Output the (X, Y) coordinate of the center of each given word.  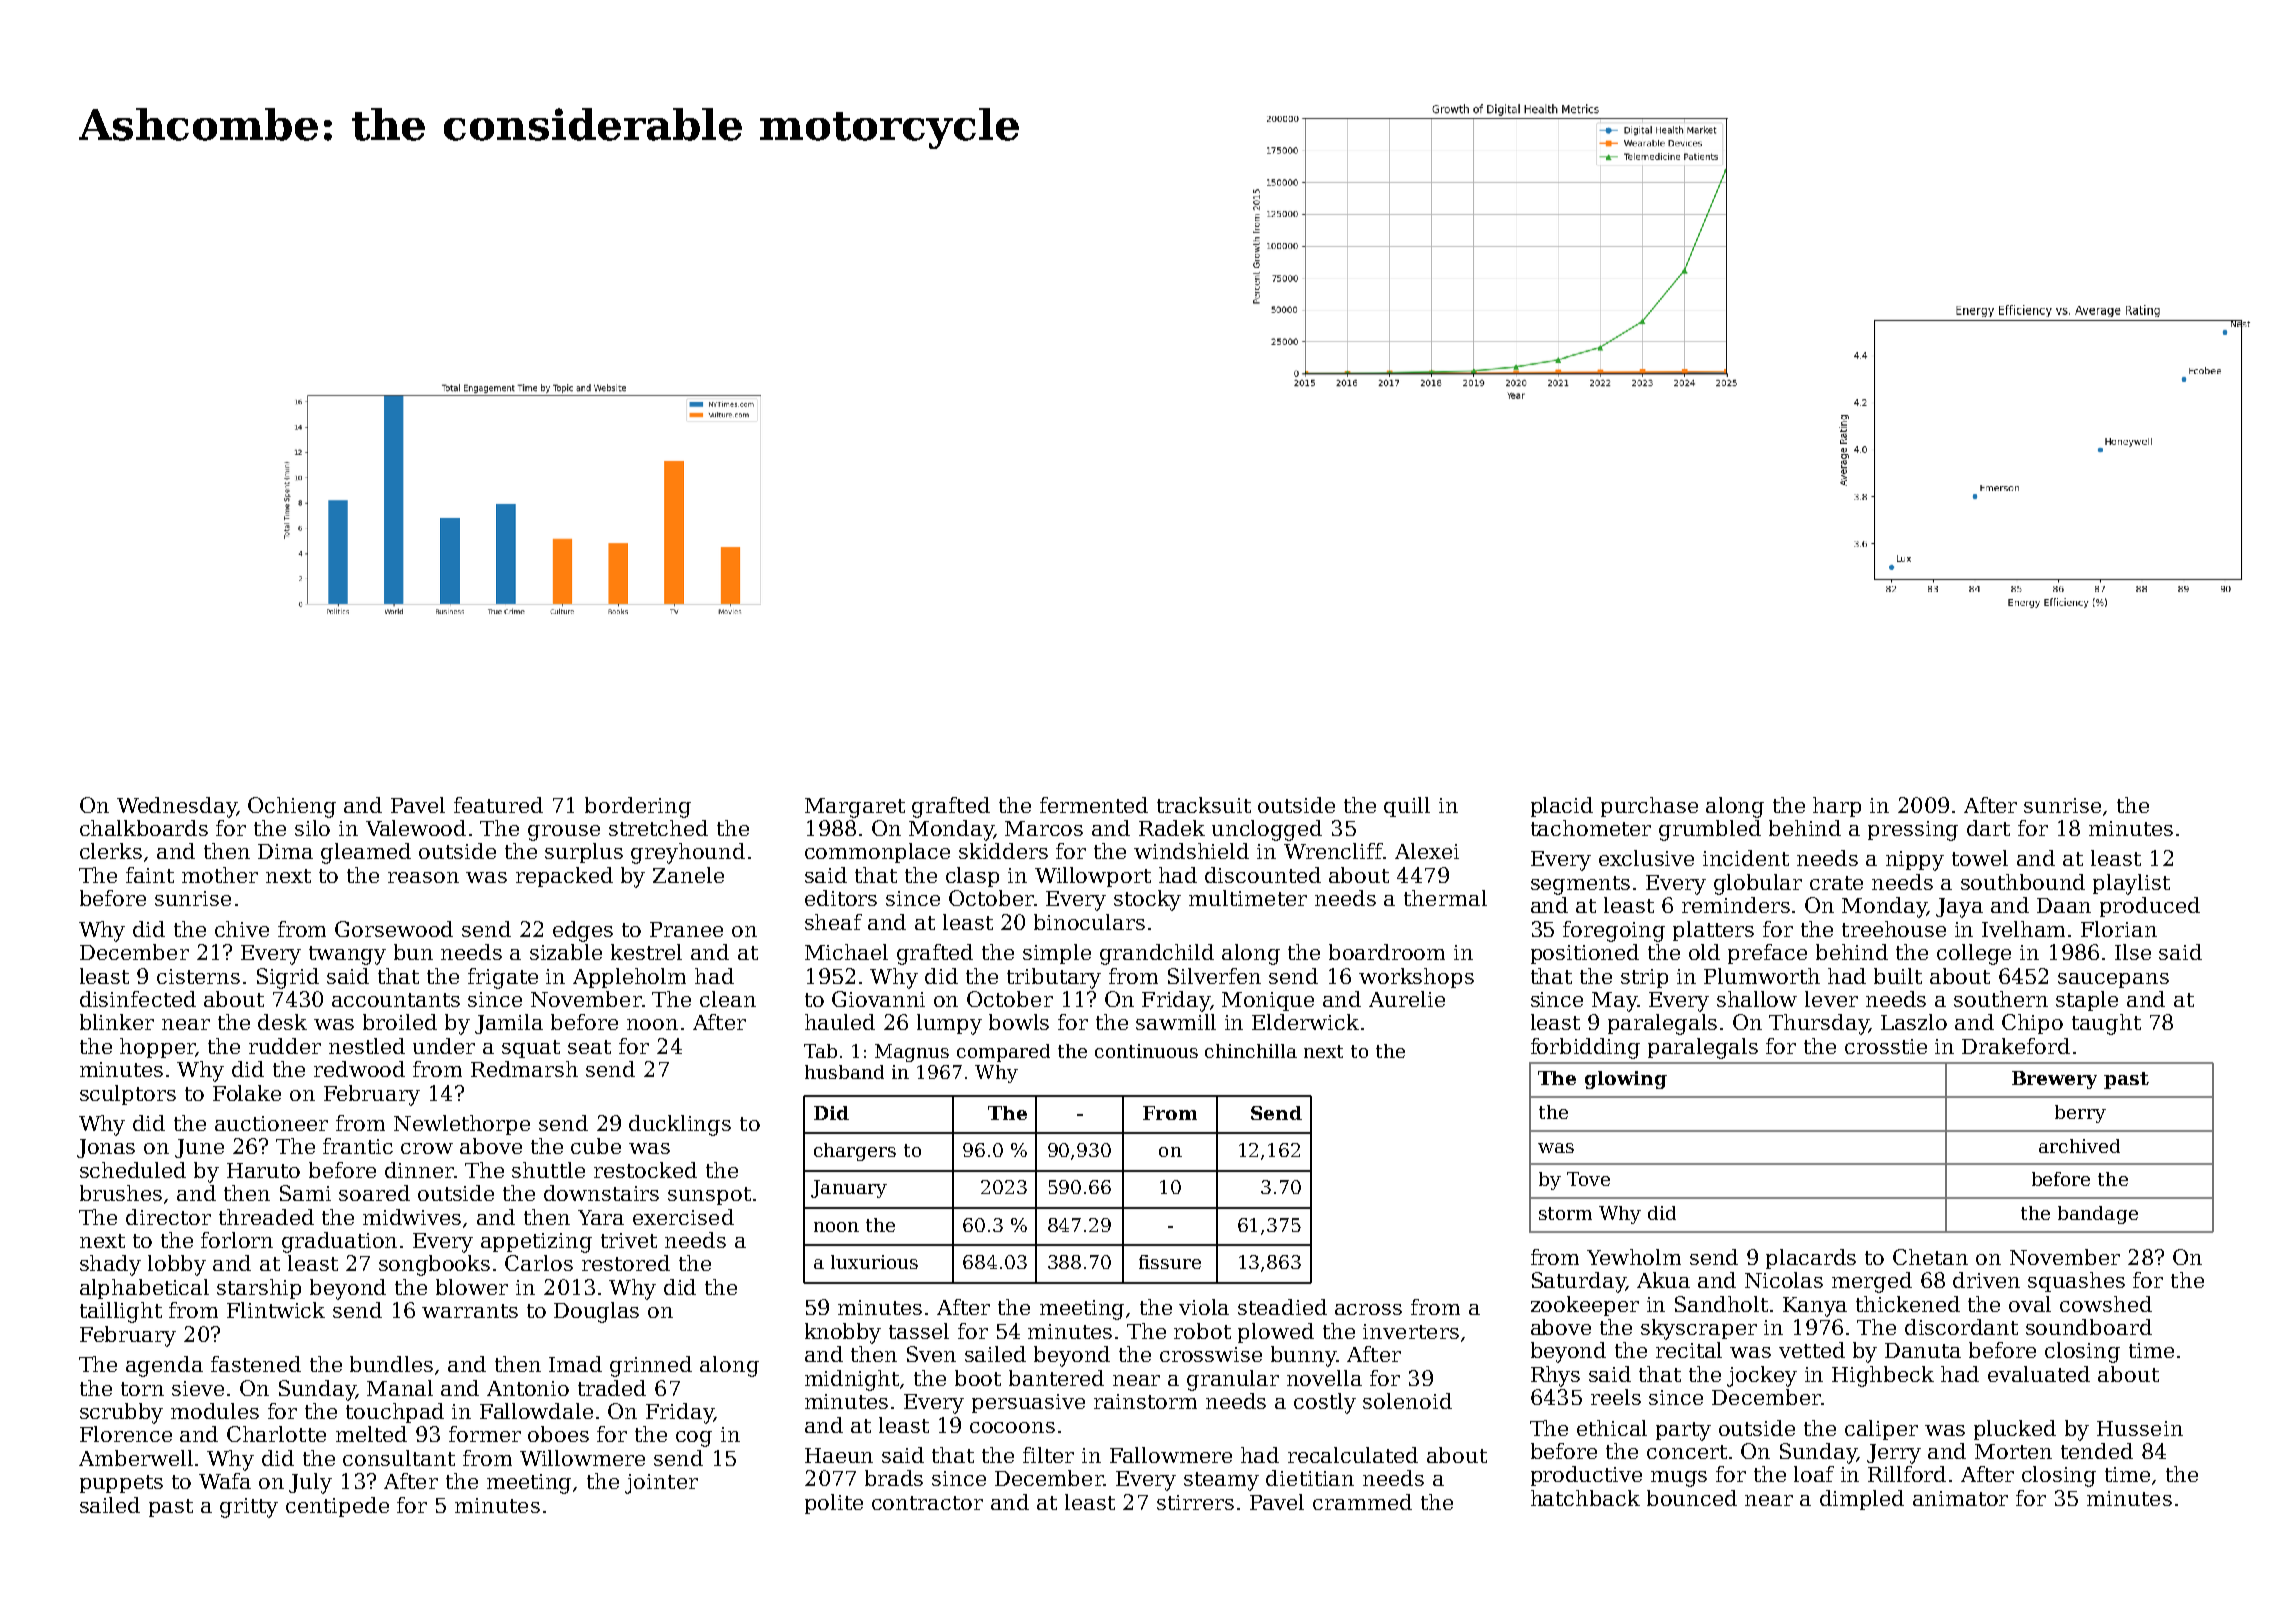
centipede (337, 1507)
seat (589, 1047)
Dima (285, 851)
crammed (1362, 1502)
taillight (121, 1312)
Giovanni (878, 999)
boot (978, 1378)
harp (1837, 807)
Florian (2119, 929)
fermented (1094, 805)
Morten (2013, 1451)
